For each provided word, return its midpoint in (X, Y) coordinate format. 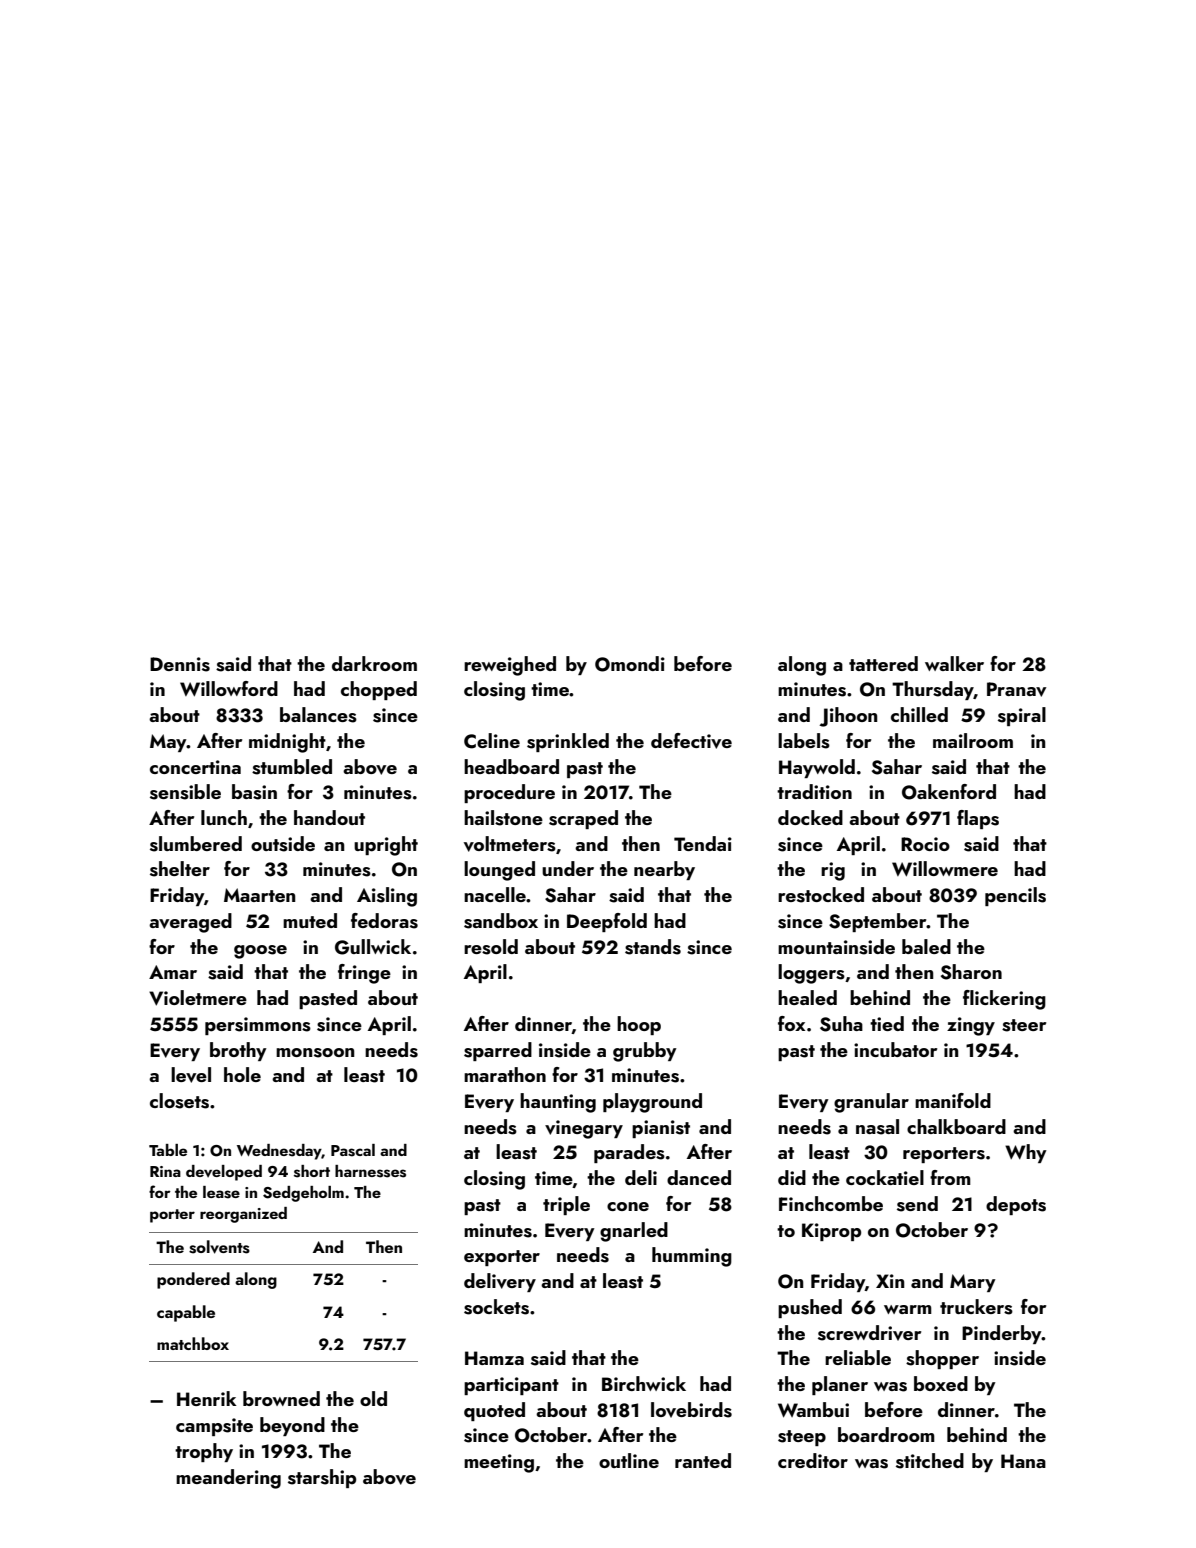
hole (242, 1074)
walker (954, 663)
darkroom (374, 663)
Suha (841, 1024)
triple (566, 1205)
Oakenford (949, 792)
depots (1016, 1205)
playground (652, 1103)
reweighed (510, 666)
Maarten (259, 895)
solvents (219, 1247)
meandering (228, 1479)
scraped (583, 819)
